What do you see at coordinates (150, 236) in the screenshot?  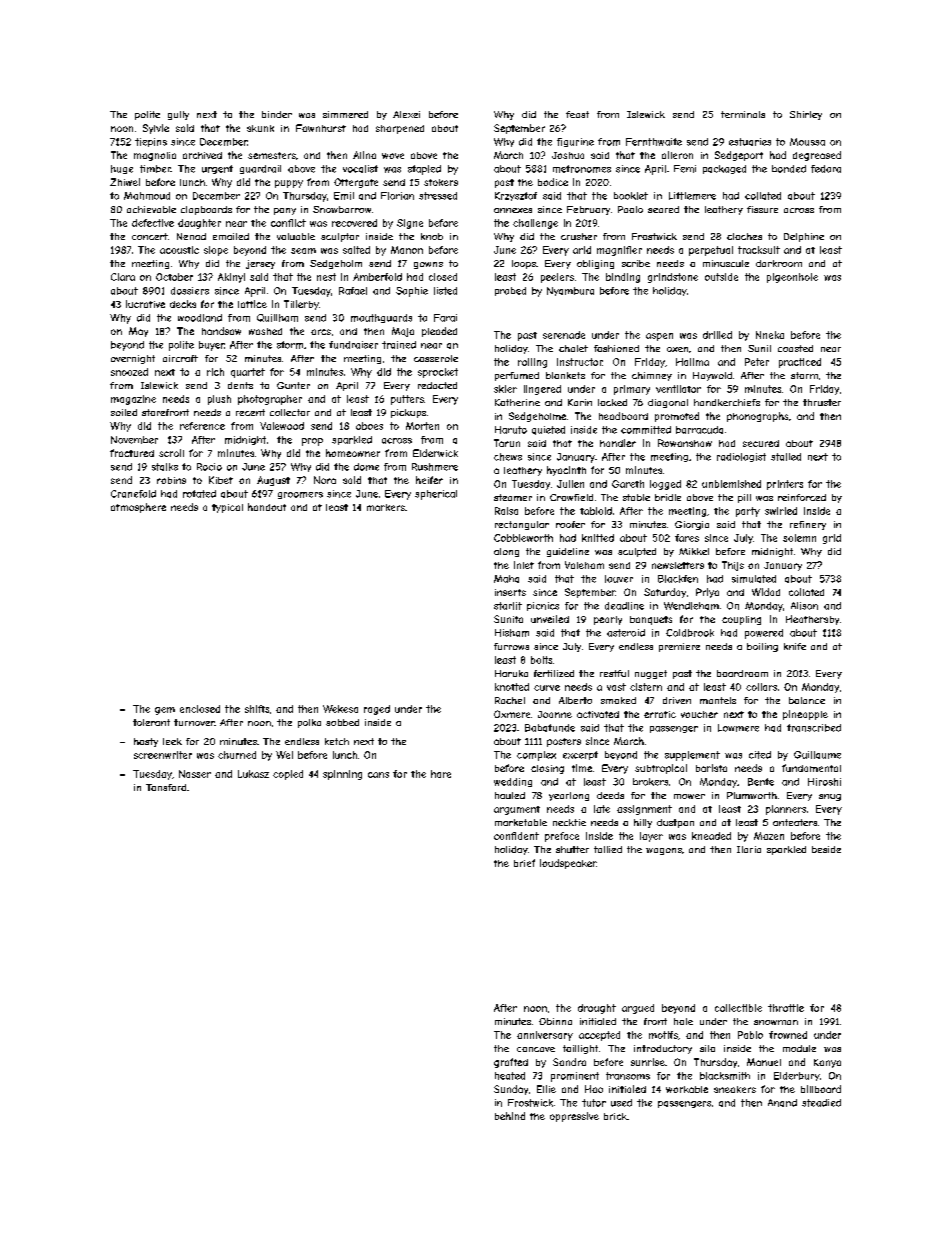 I see `concert` at bounding box center [150, 236].
